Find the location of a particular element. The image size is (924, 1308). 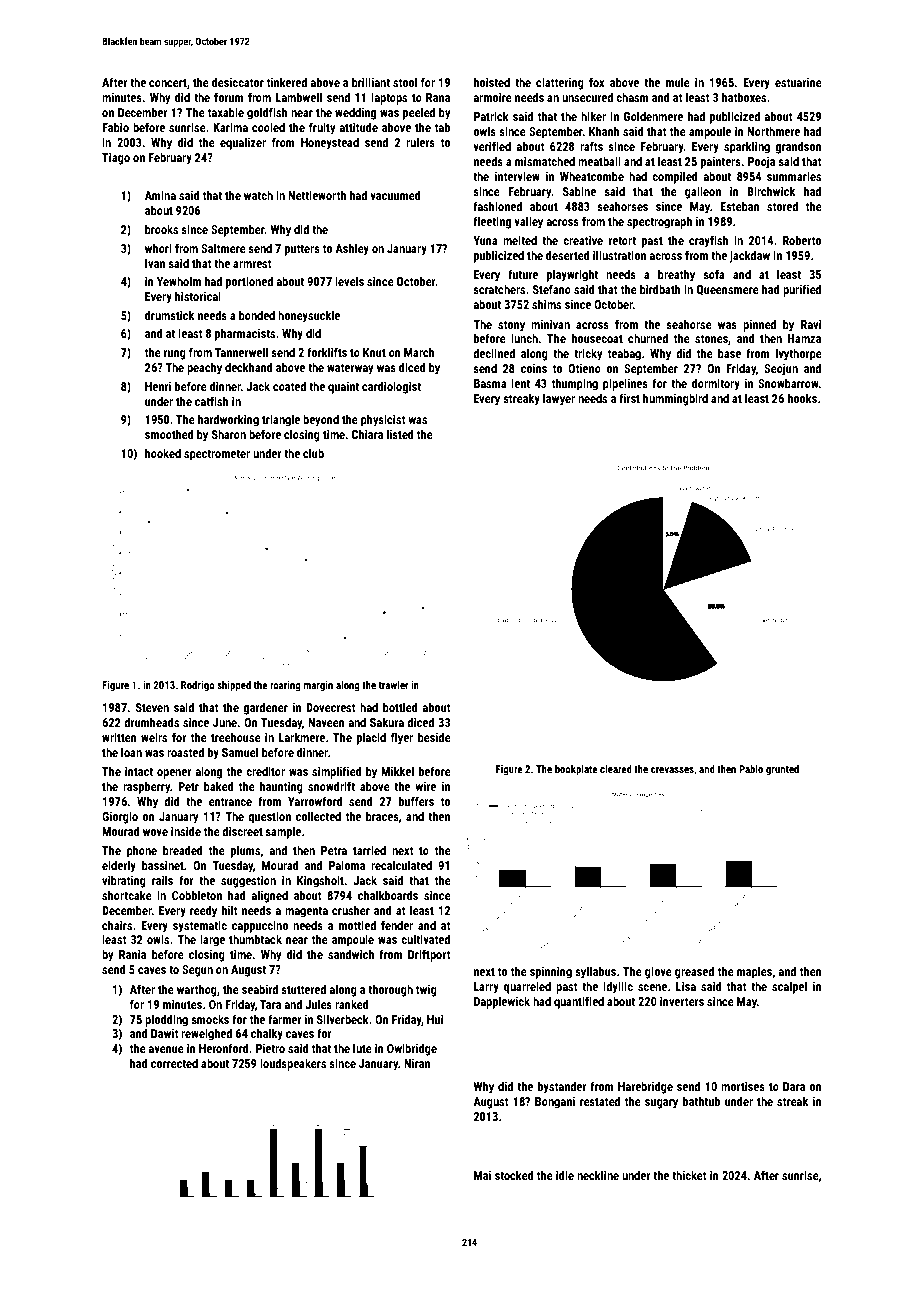

concert is located at coordinates (168, 83).
